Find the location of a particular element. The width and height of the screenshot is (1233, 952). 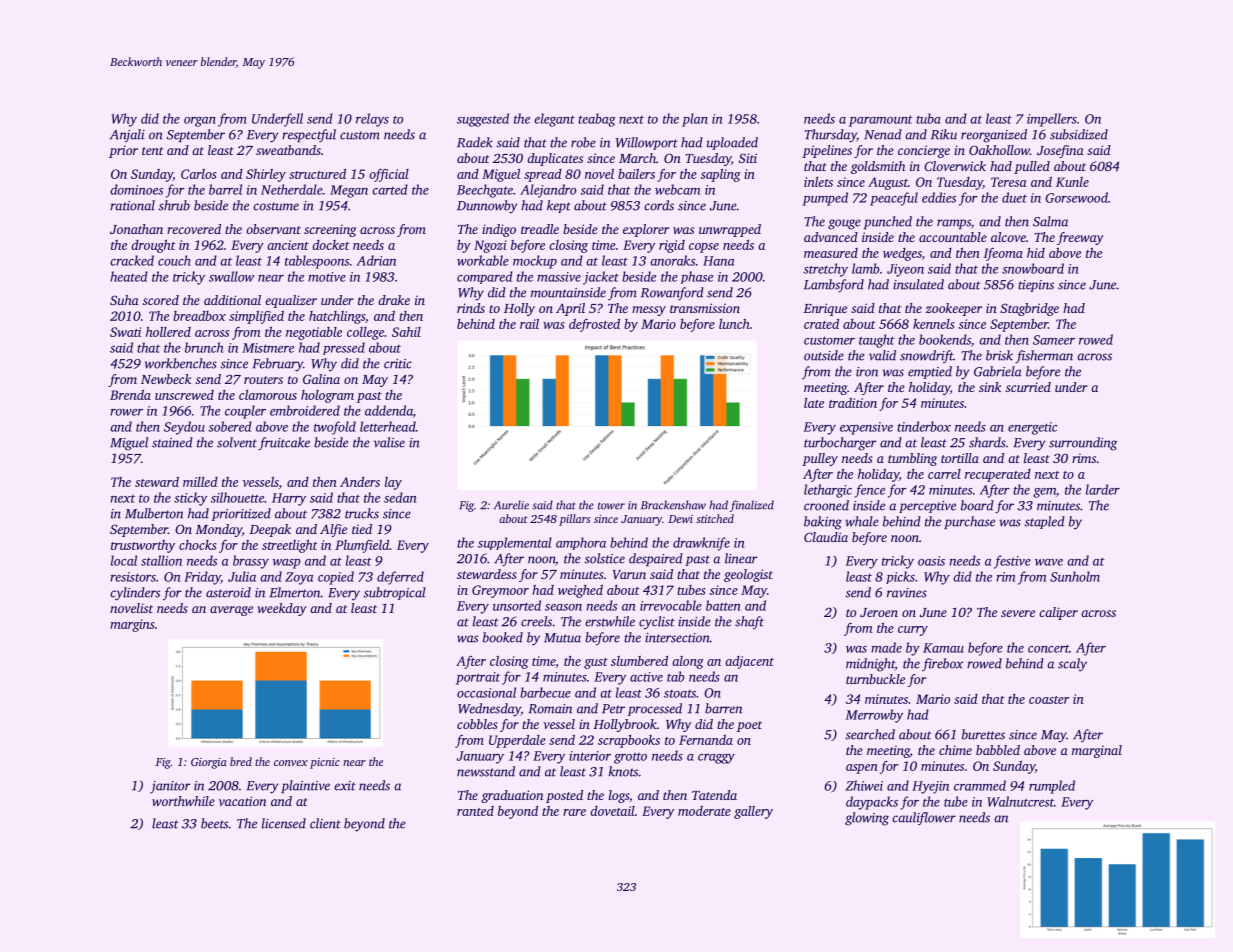

bred is located at coordinates (241, 761).
